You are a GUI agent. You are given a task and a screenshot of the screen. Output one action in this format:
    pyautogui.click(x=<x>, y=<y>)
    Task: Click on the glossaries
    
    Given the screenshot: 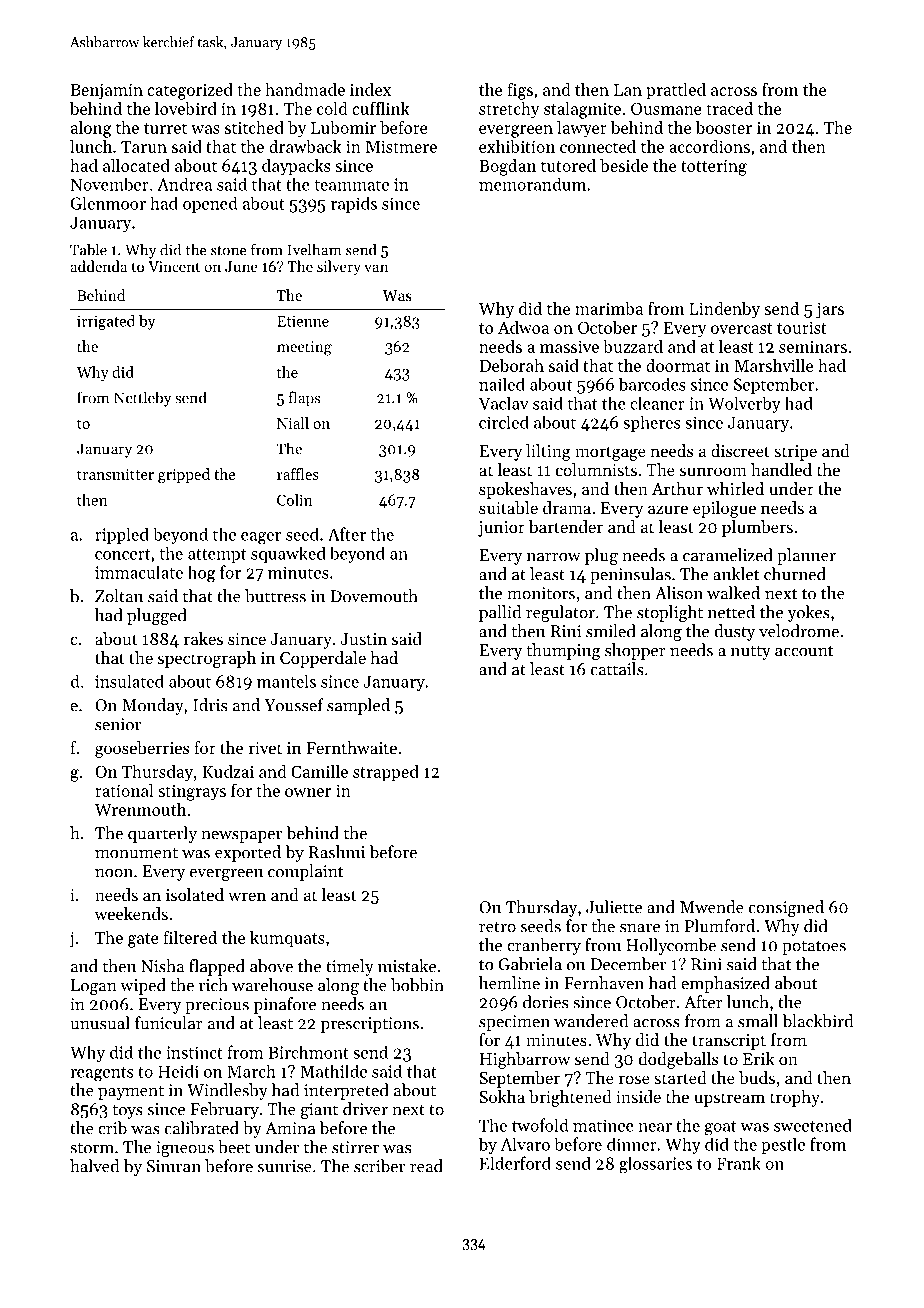 What is the action you would take?
    pyautogui.click(x=655, y=1164)
